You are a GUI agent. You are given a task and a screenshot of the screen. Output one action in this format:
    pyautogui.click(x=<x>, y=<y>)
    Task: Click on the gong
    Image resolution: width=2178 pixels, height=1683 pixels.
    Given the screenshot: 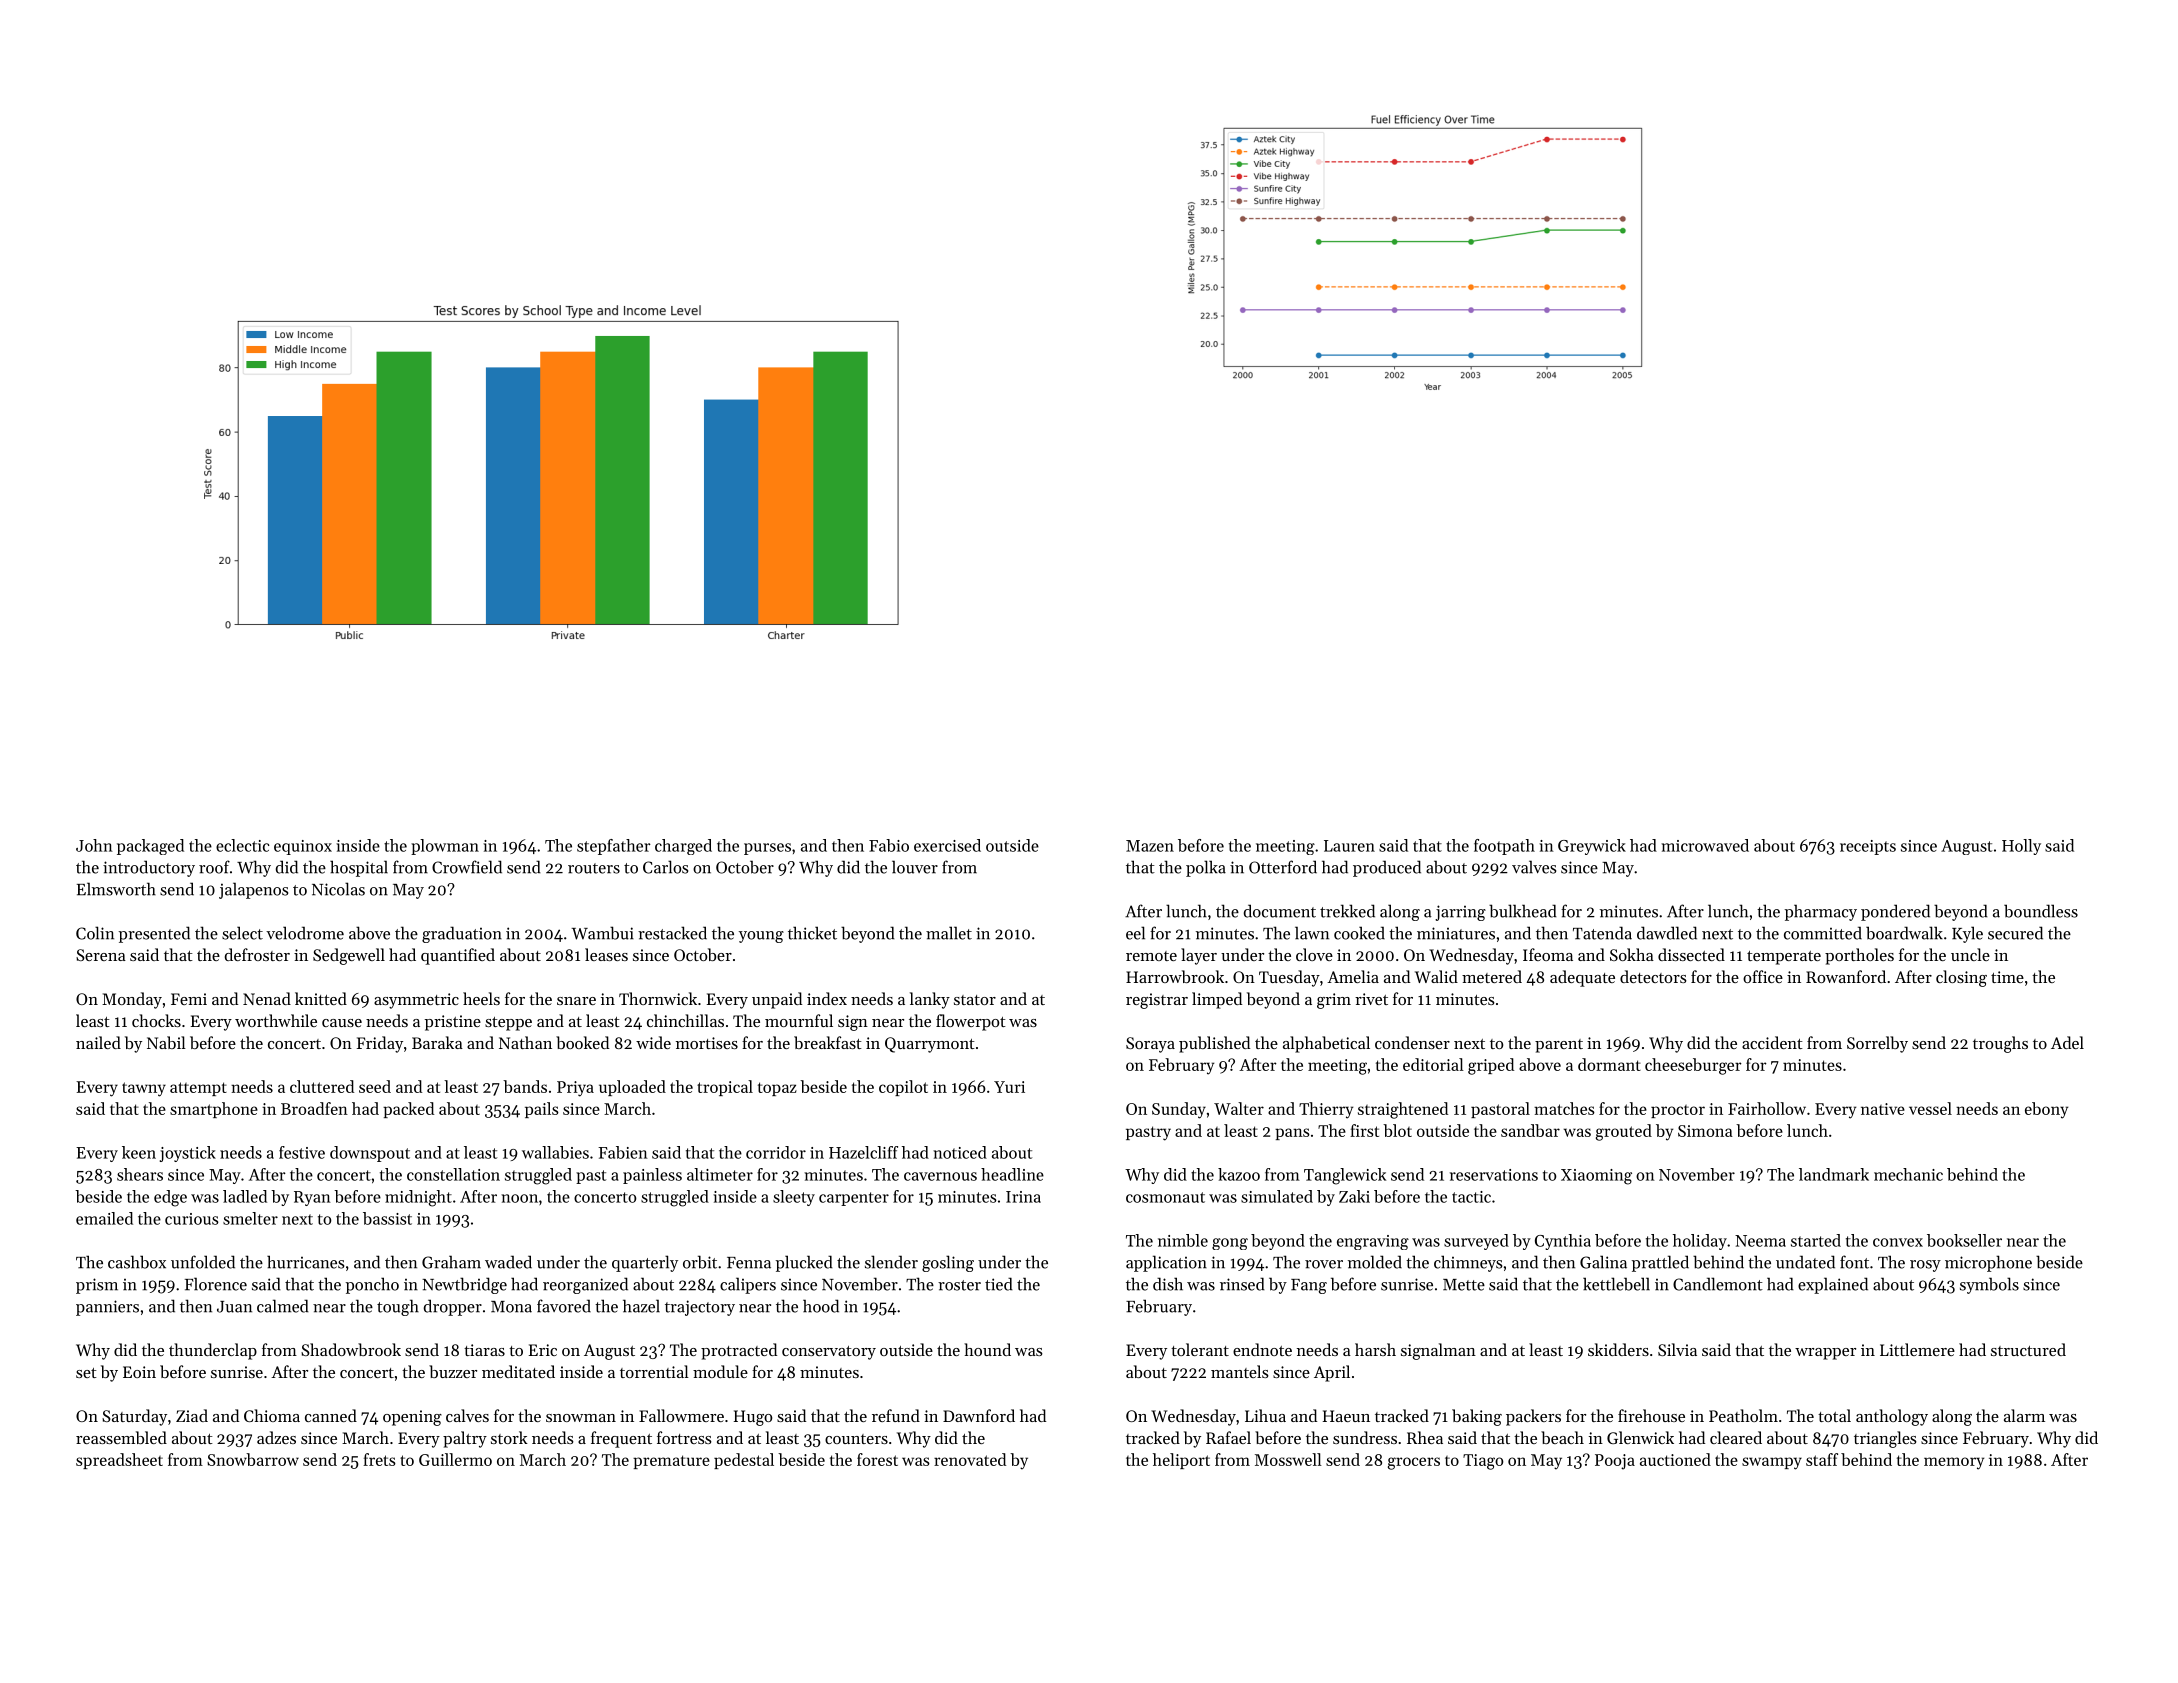 What is the action you would take?
    pyautogui.click(x=1230, y=1244)
